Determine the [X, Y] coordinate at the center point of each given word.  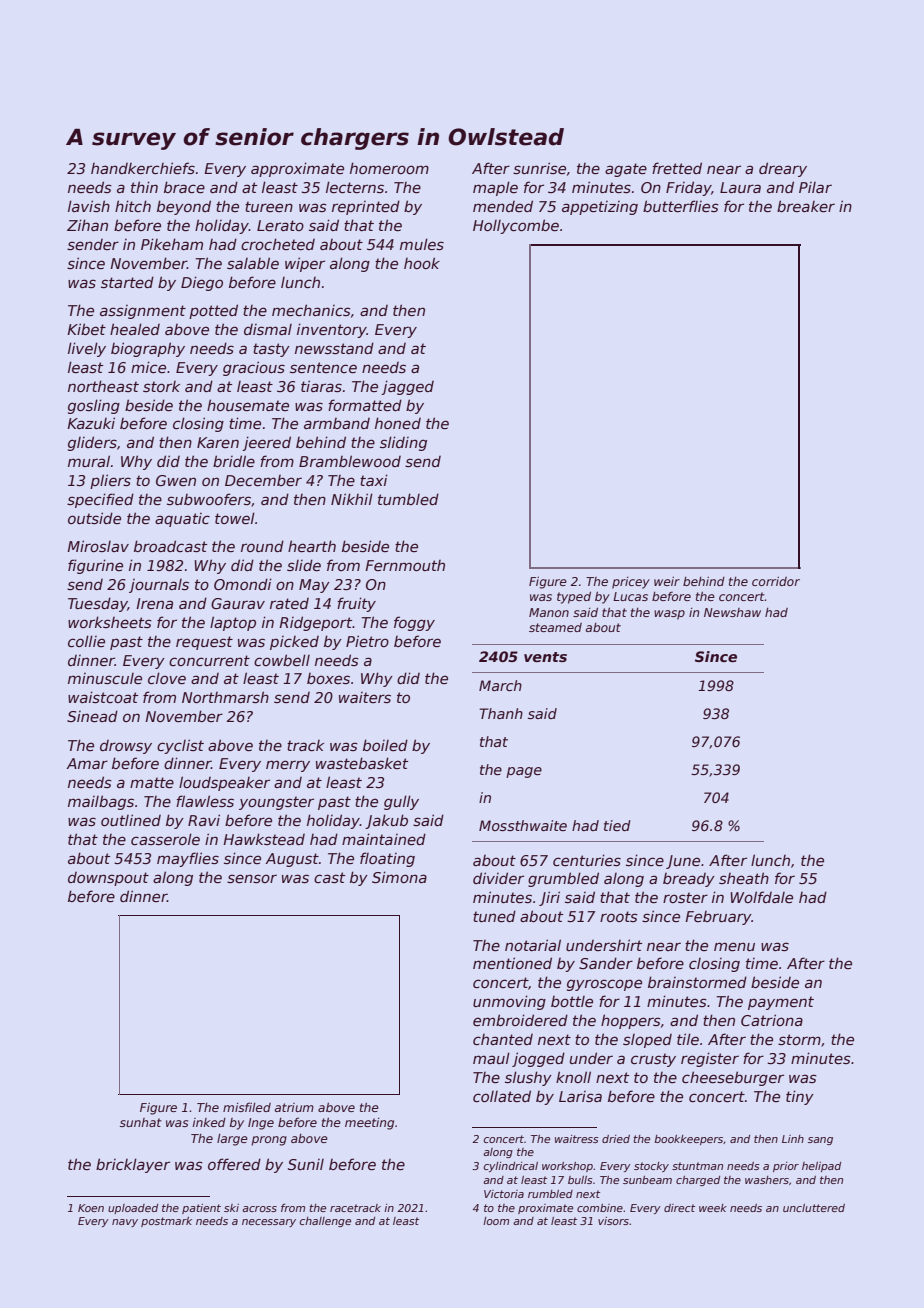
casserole [165, 839]
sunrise [539, 168]
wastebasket [362, 763]
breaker [806, 206]
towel [235, 518]
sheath [744, 878]
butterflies [681, 206]
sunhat [141, 1122]
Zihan [87, 225]
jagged [407, 387]
